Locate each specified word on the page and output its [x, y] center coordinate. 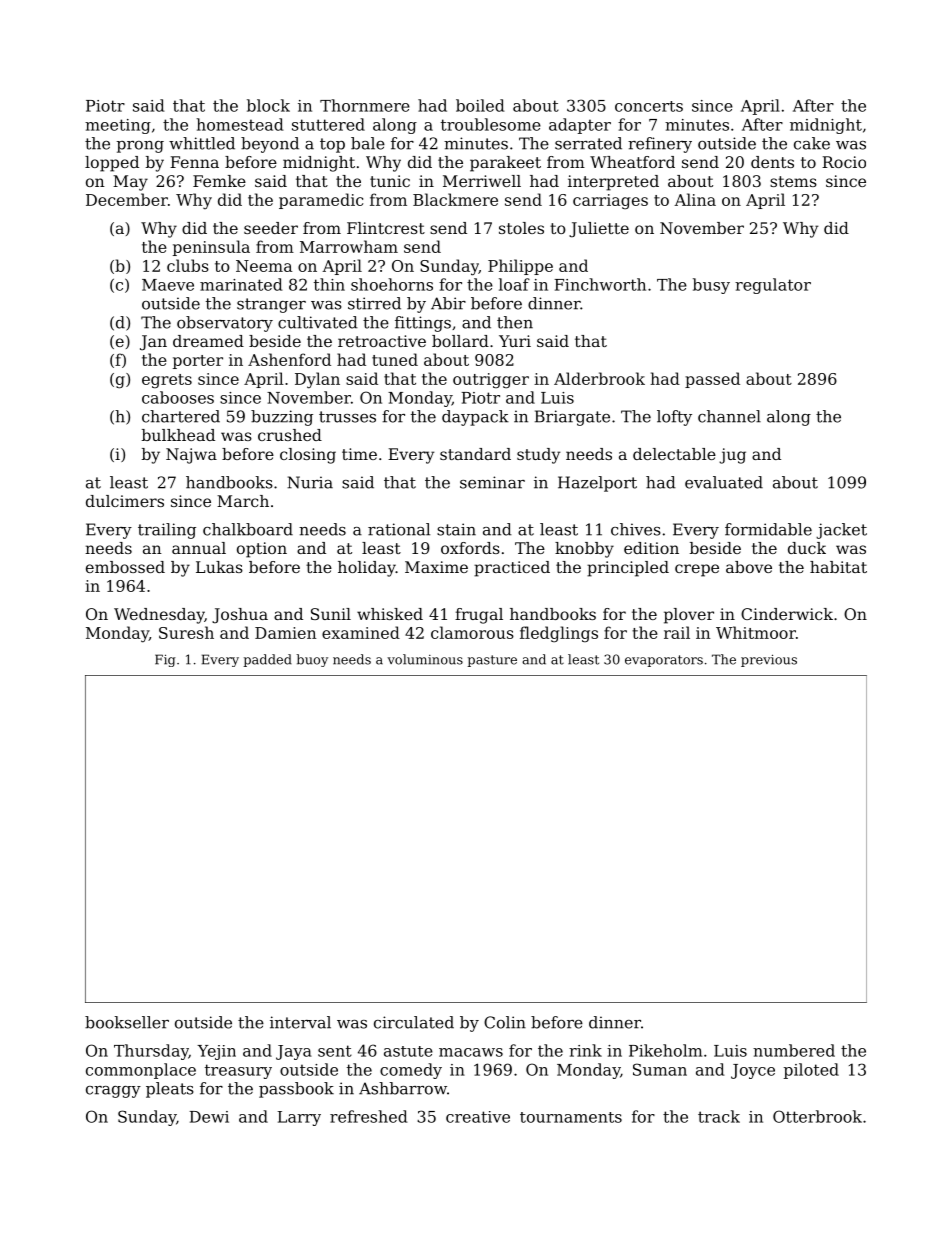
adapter [580, 126]
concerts [649, 106]
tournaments [571, 1117]
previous [769, 660]
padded [267, 660]
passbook [296, 1090]
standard [475, 454]
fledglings [559, 634]
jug [732, 456]
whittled [202, 143]
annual [199, 548]
